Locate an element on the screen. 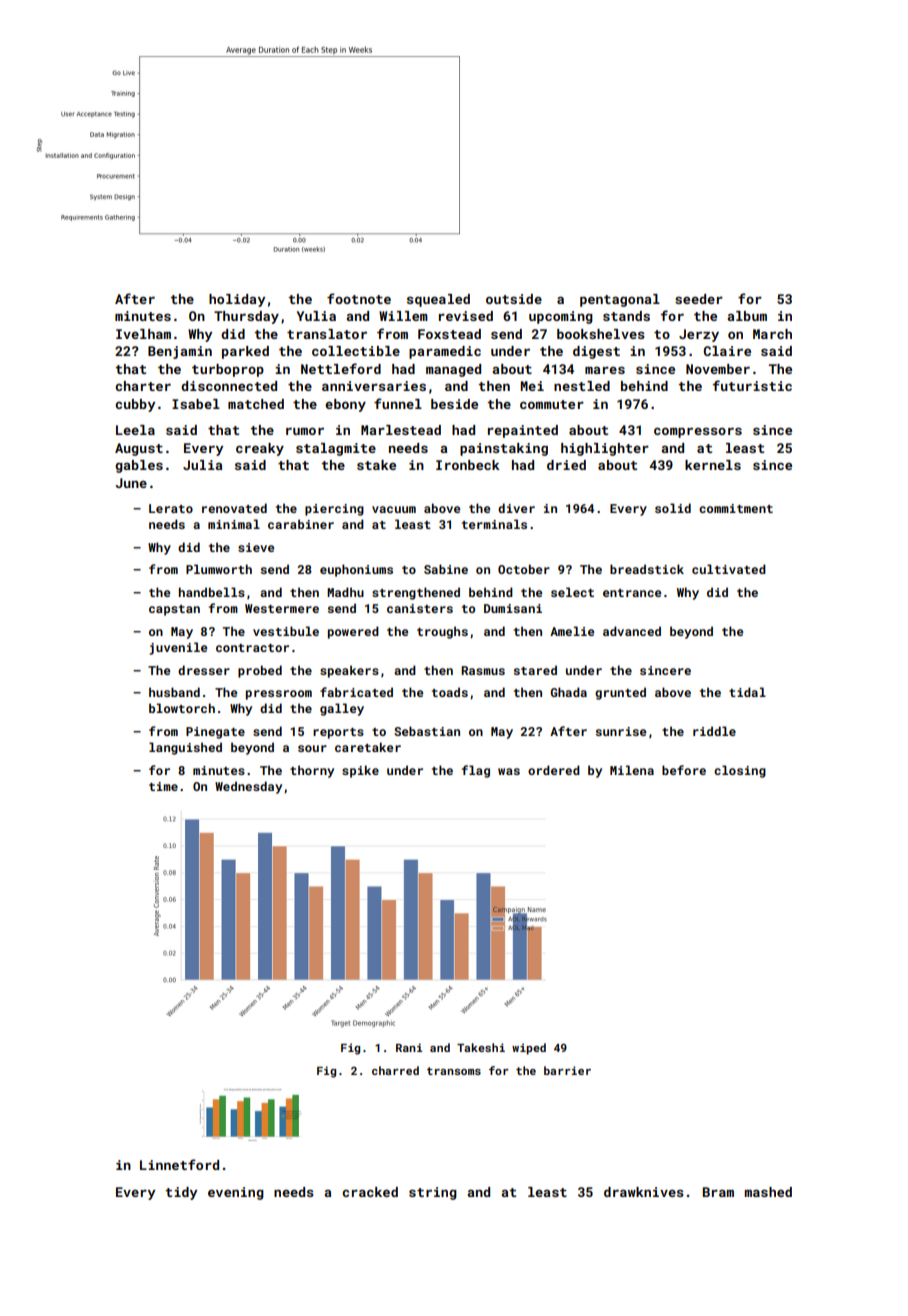 This screenshot has width=908, height=1316. handbells is located at coordinates (212, 592).
